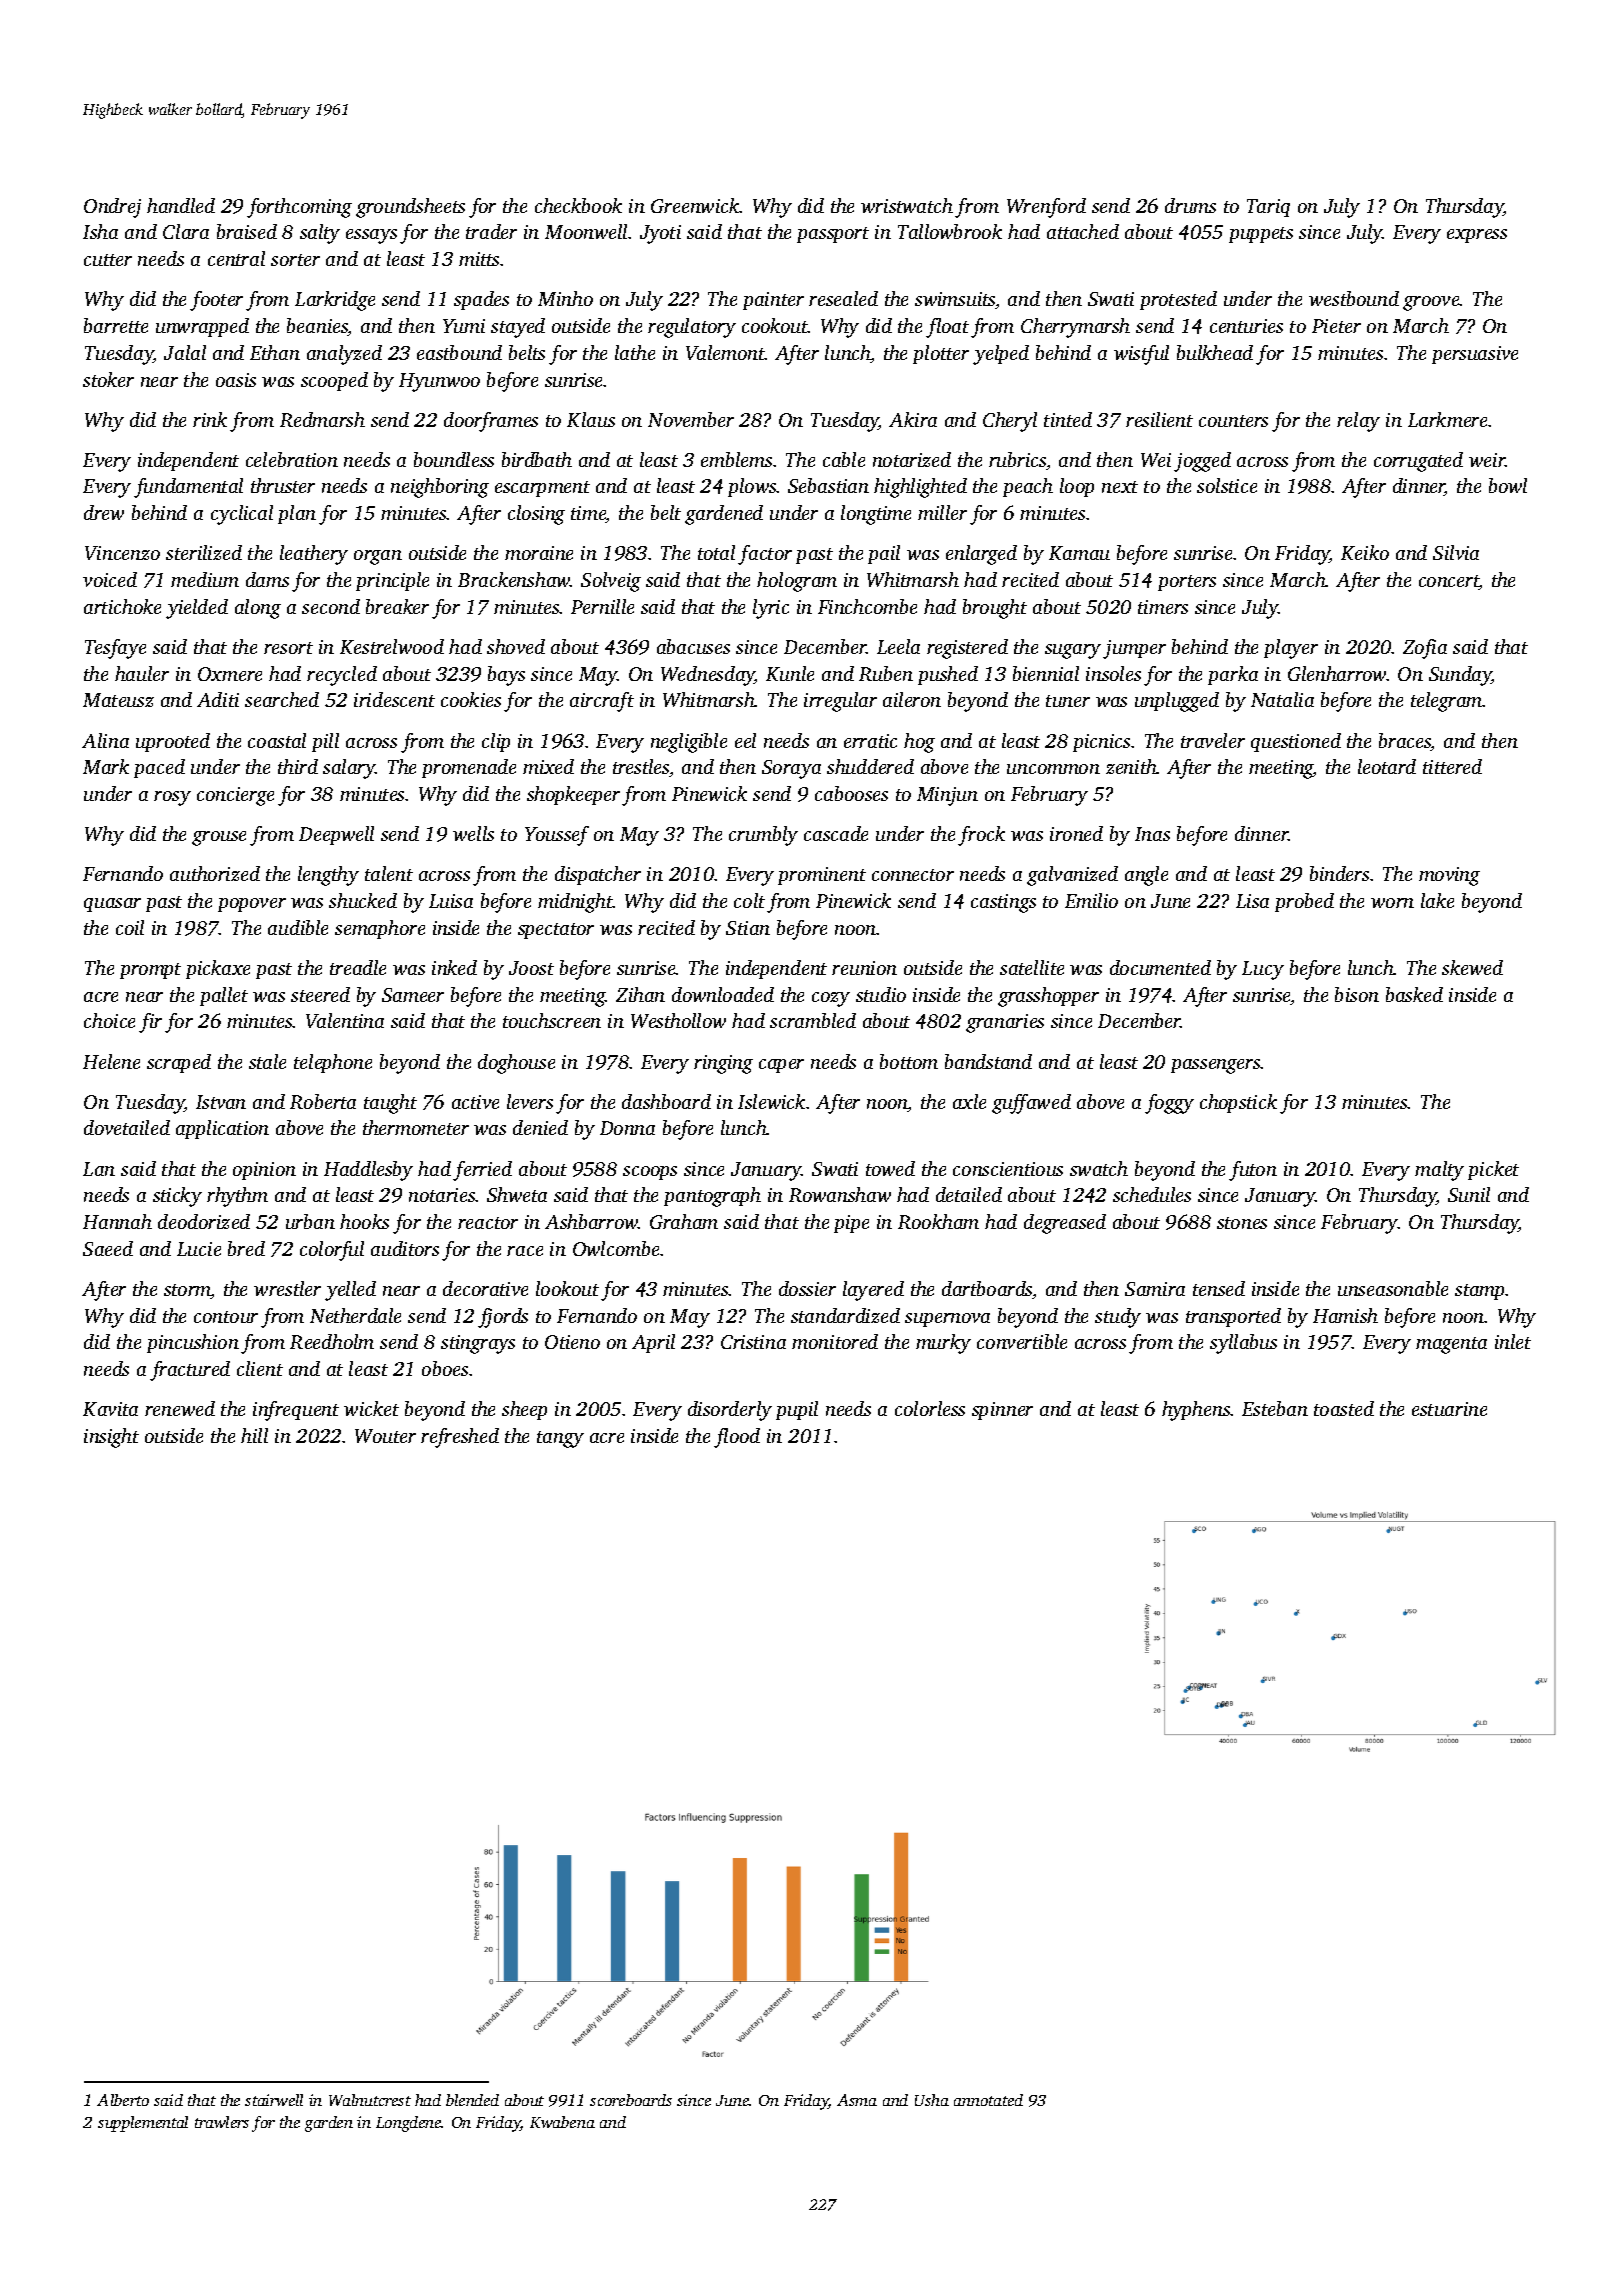  Describe the element at coordinates (822, 876) in the screenshot. I see `prominent` at that location.
